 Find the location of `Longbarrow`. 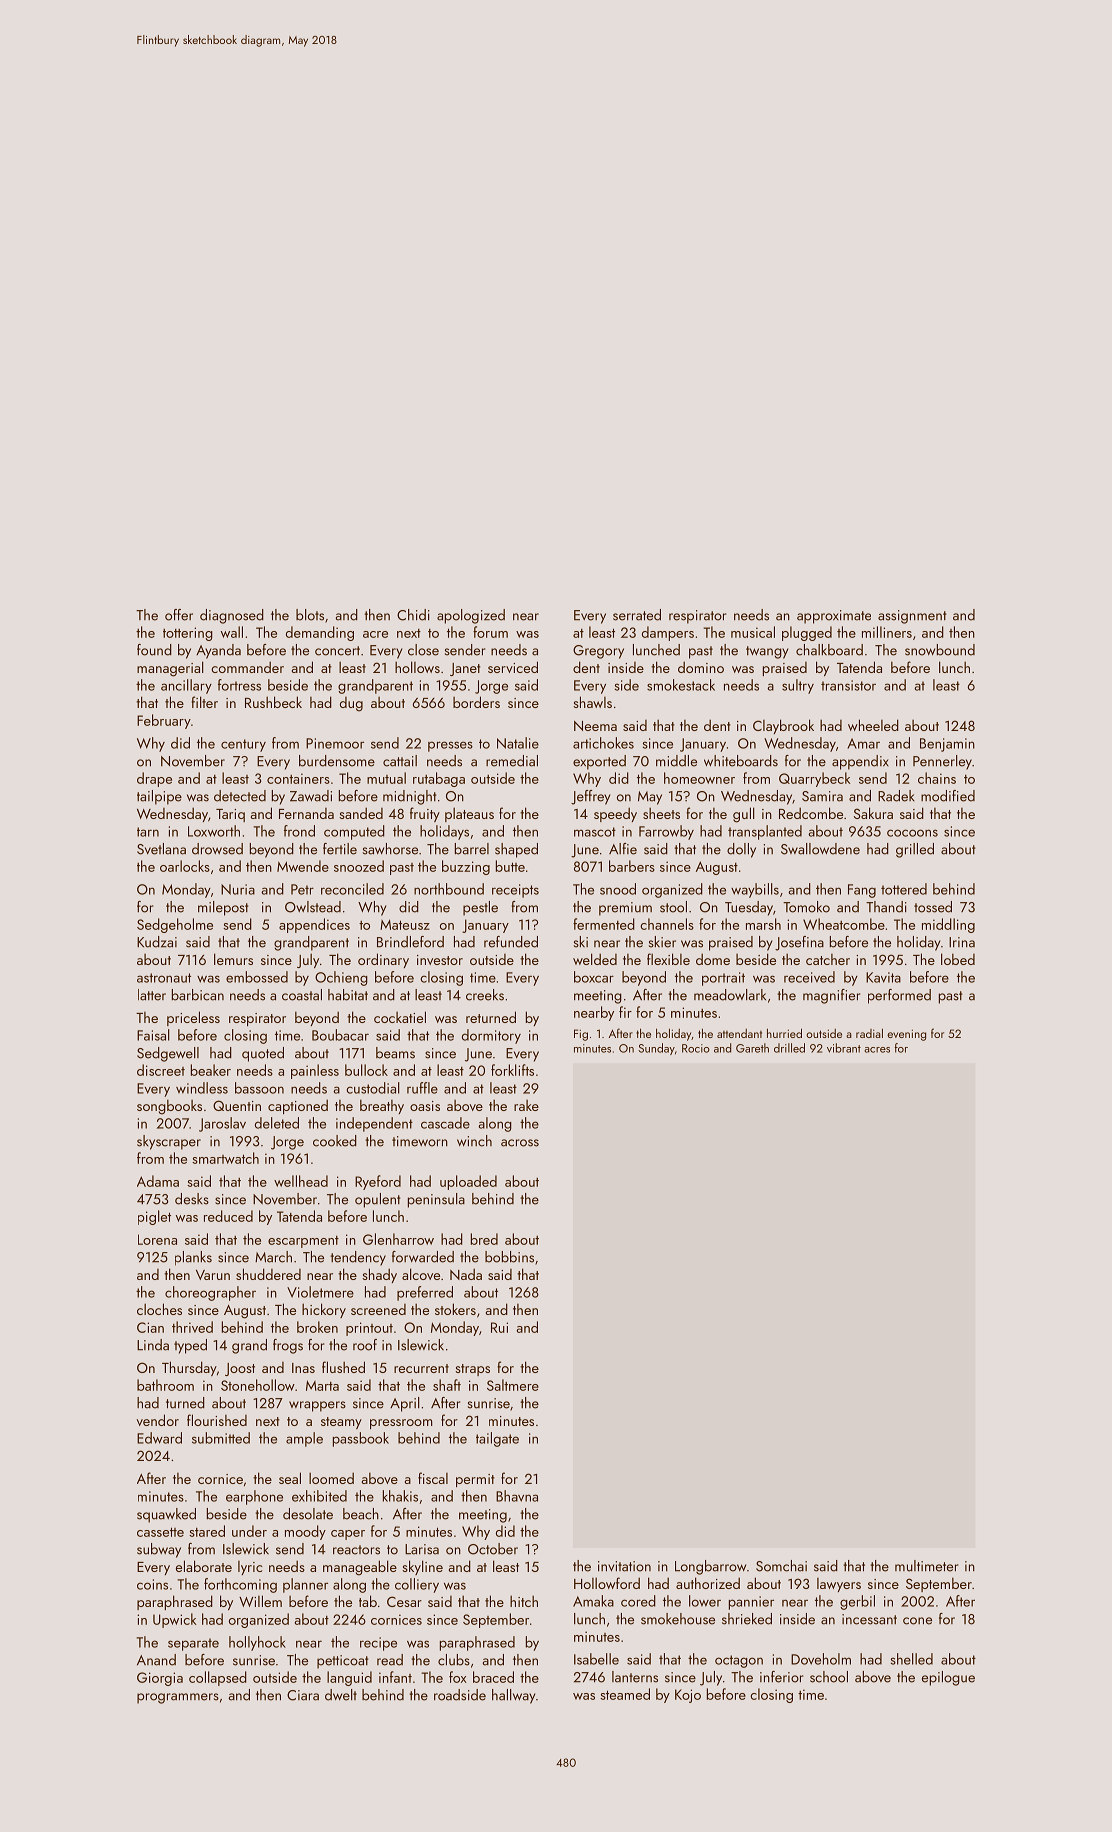

Longbarrow is located at coordinates (710, 1567).
